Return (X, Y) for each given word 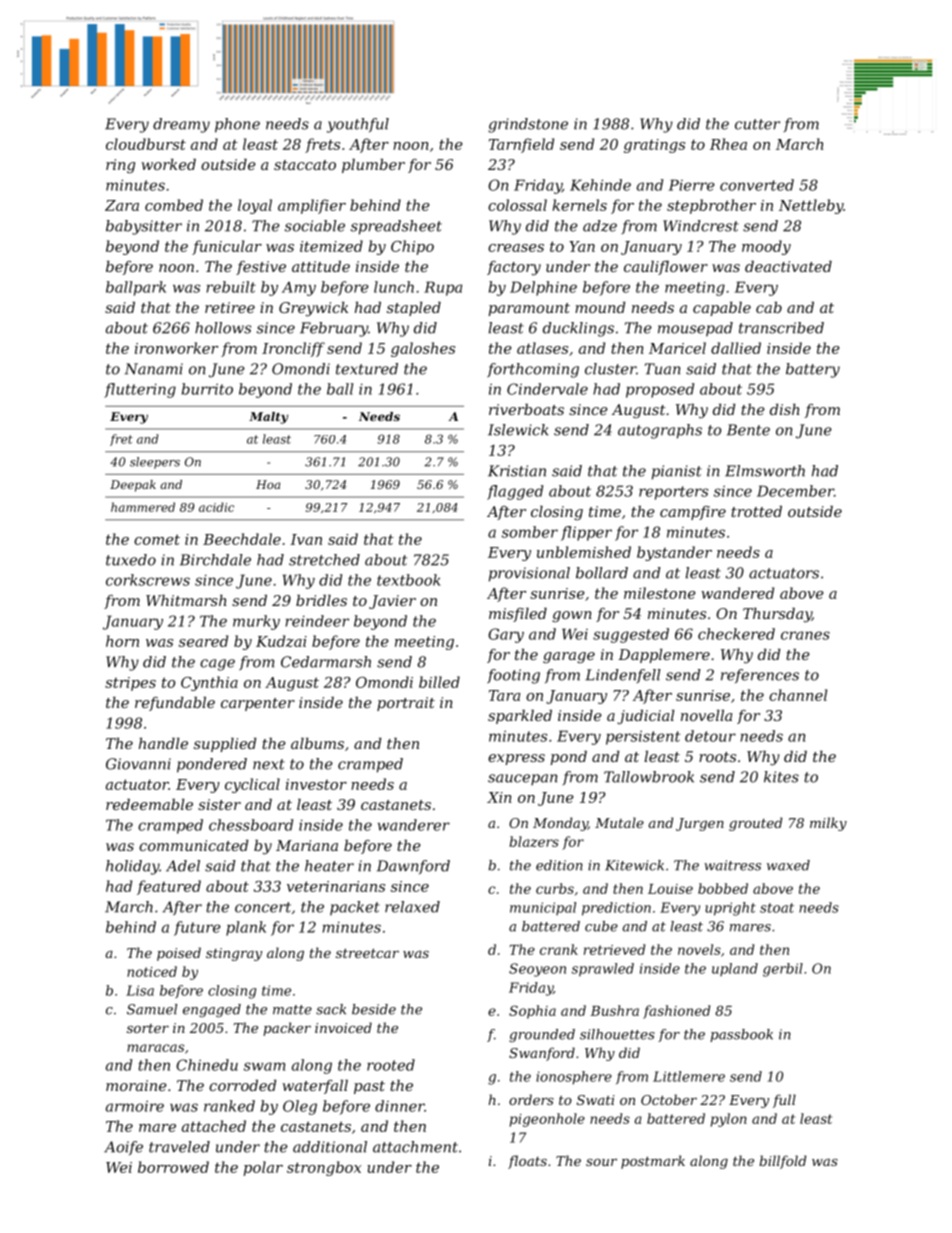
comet (157, 539)
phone (237, 125)
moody (766, 247)
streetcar (367, 953)
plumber (373, 166)
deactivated (788, 266)
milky (828, 824)
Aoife (123, 1148)
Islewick (518, 430)
